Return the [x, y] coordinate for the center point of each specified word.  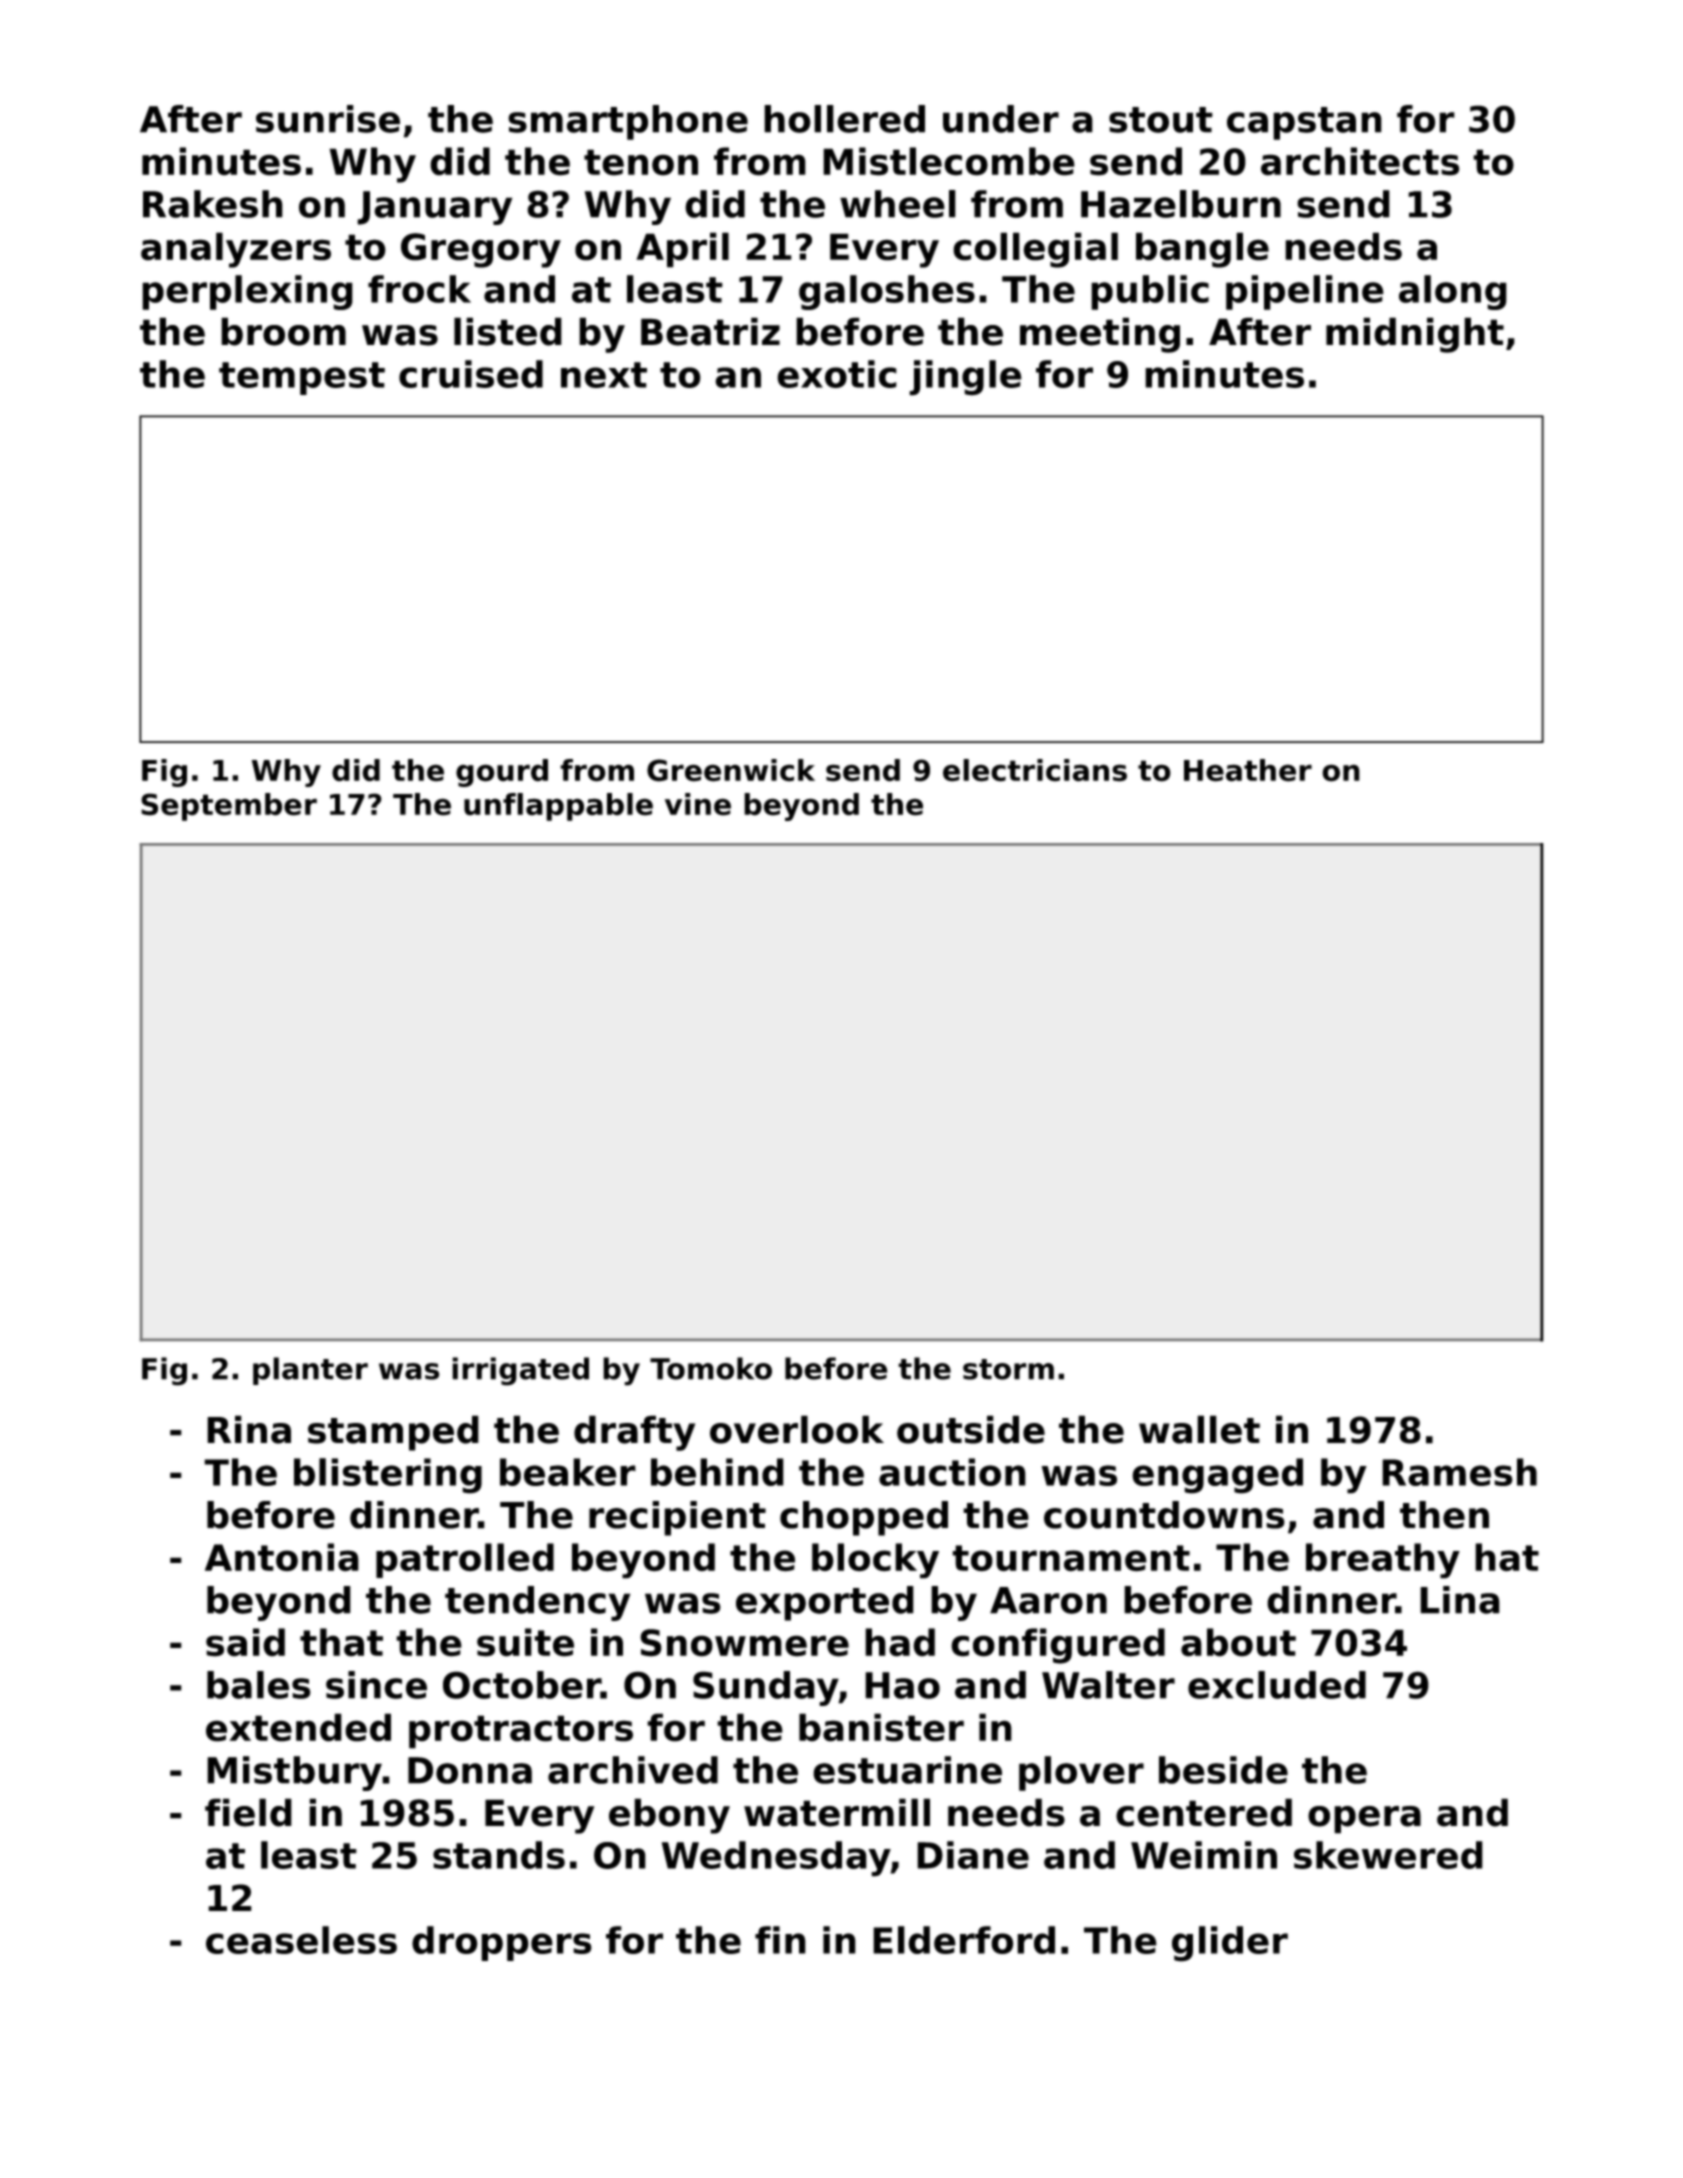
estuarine [907, 1770]
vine [698, 804]
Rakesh [213, 204]
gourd [502, 773]
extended [298, 1727]
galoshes [887, 292]
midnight [1415, 335]
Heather [1248, 770]
